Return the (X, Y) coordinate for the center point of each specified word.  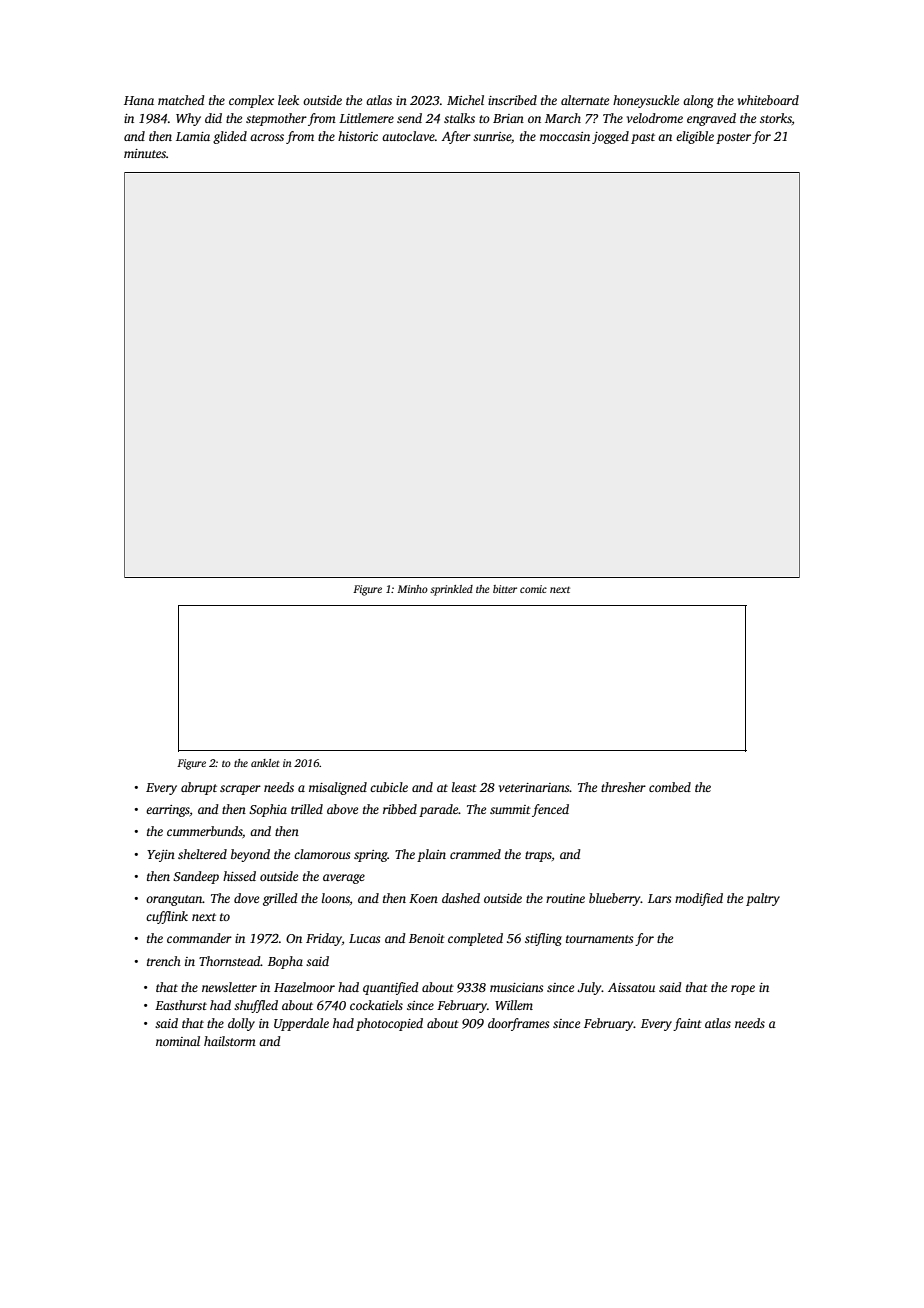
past (643, 138)
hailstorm (230, 1041)
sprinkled (451, 590)
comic (533, 589)
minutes (145, 153)
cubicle (389, 787)
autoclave (408, 136)
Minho (412, 589)
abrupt (199, 788)
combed (670, 787)
